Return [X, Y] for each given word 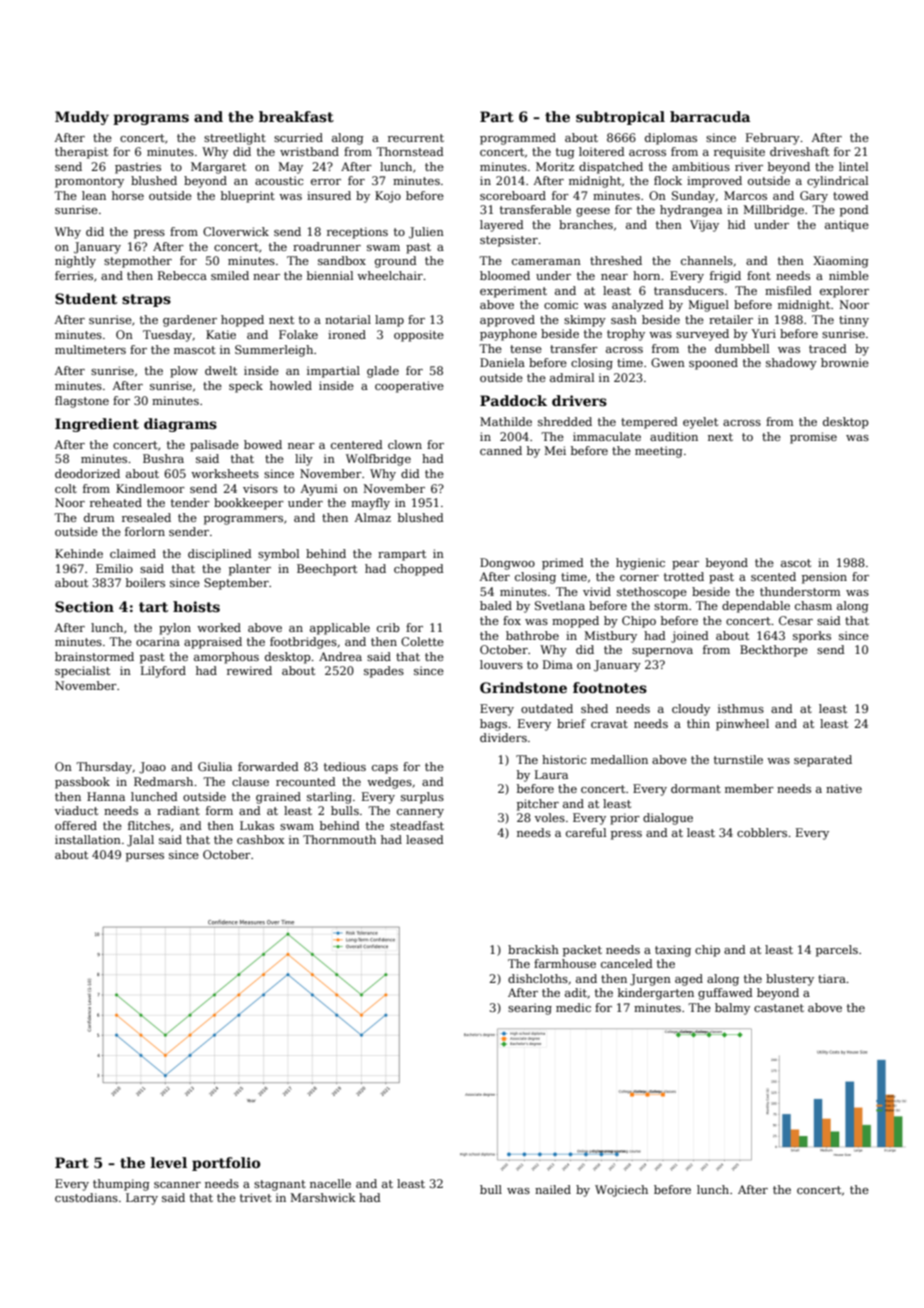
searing [530, 1009]
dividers [503, 737]
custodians [86, 1197]
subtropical [620, 118]
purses [145, 857]
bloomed [505, 275]
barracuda [710, 116]
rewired [249, 670]
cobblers [762, 832]
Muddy [82, 118]
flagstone [82, 402]
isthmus [741, 708]
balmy [732, 1009]
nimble [849, 275]
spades [384, 672]
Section [84, 606]
